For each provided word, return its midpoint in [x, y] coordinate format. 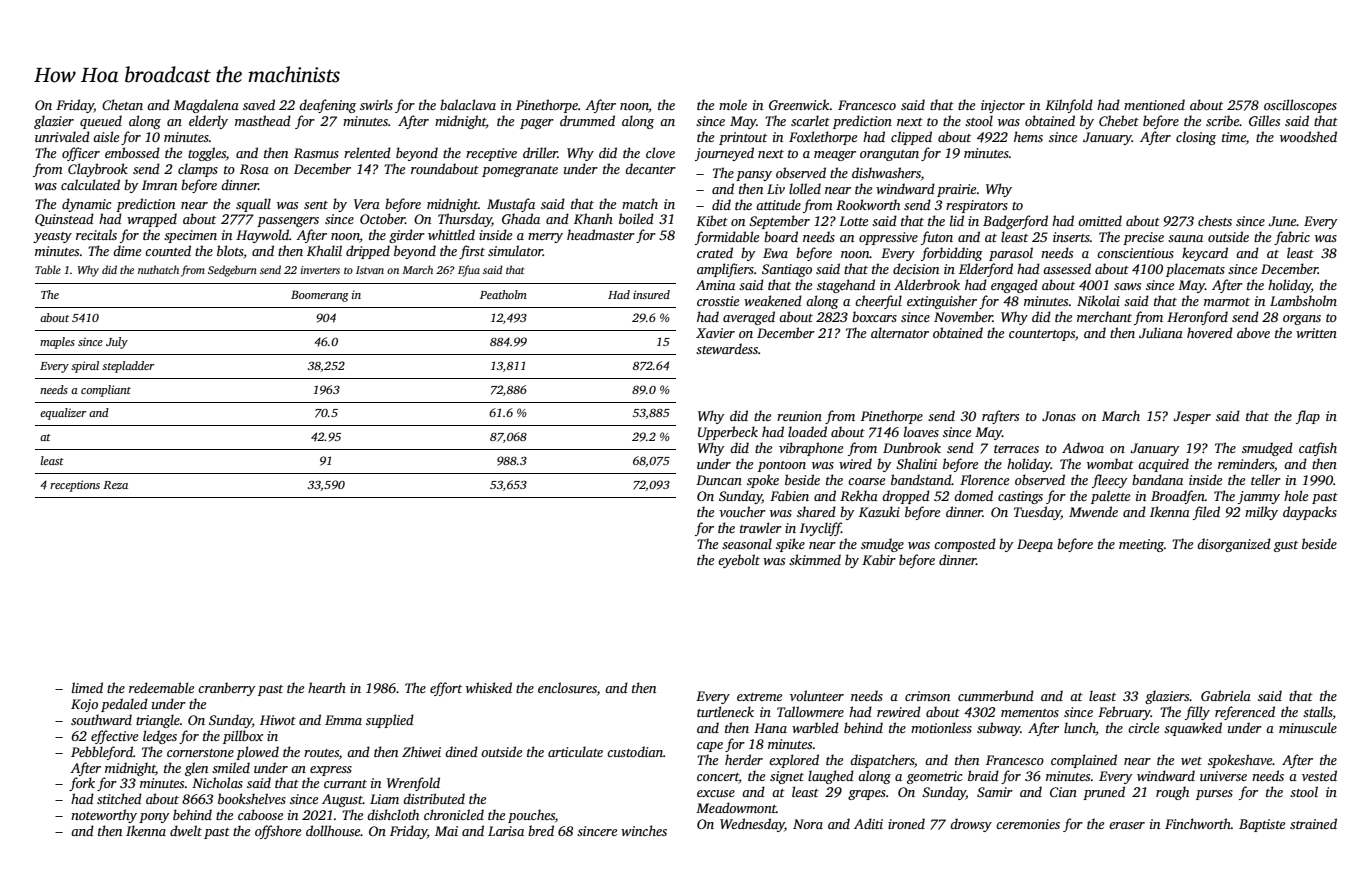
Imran [159, 185]
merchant [1104, 316]
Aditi [868, 823]
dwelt [186, 830]
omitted [1100, 220]
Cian [1063, 792]
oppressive [888, 238]
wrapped [152, 220]
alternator [900, 332]
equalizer [63, 414]
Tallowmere [810, 711]
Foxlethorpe [823, 138]
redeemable [161, 687]
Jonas [1059, 416]
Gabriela [1226, 695]
